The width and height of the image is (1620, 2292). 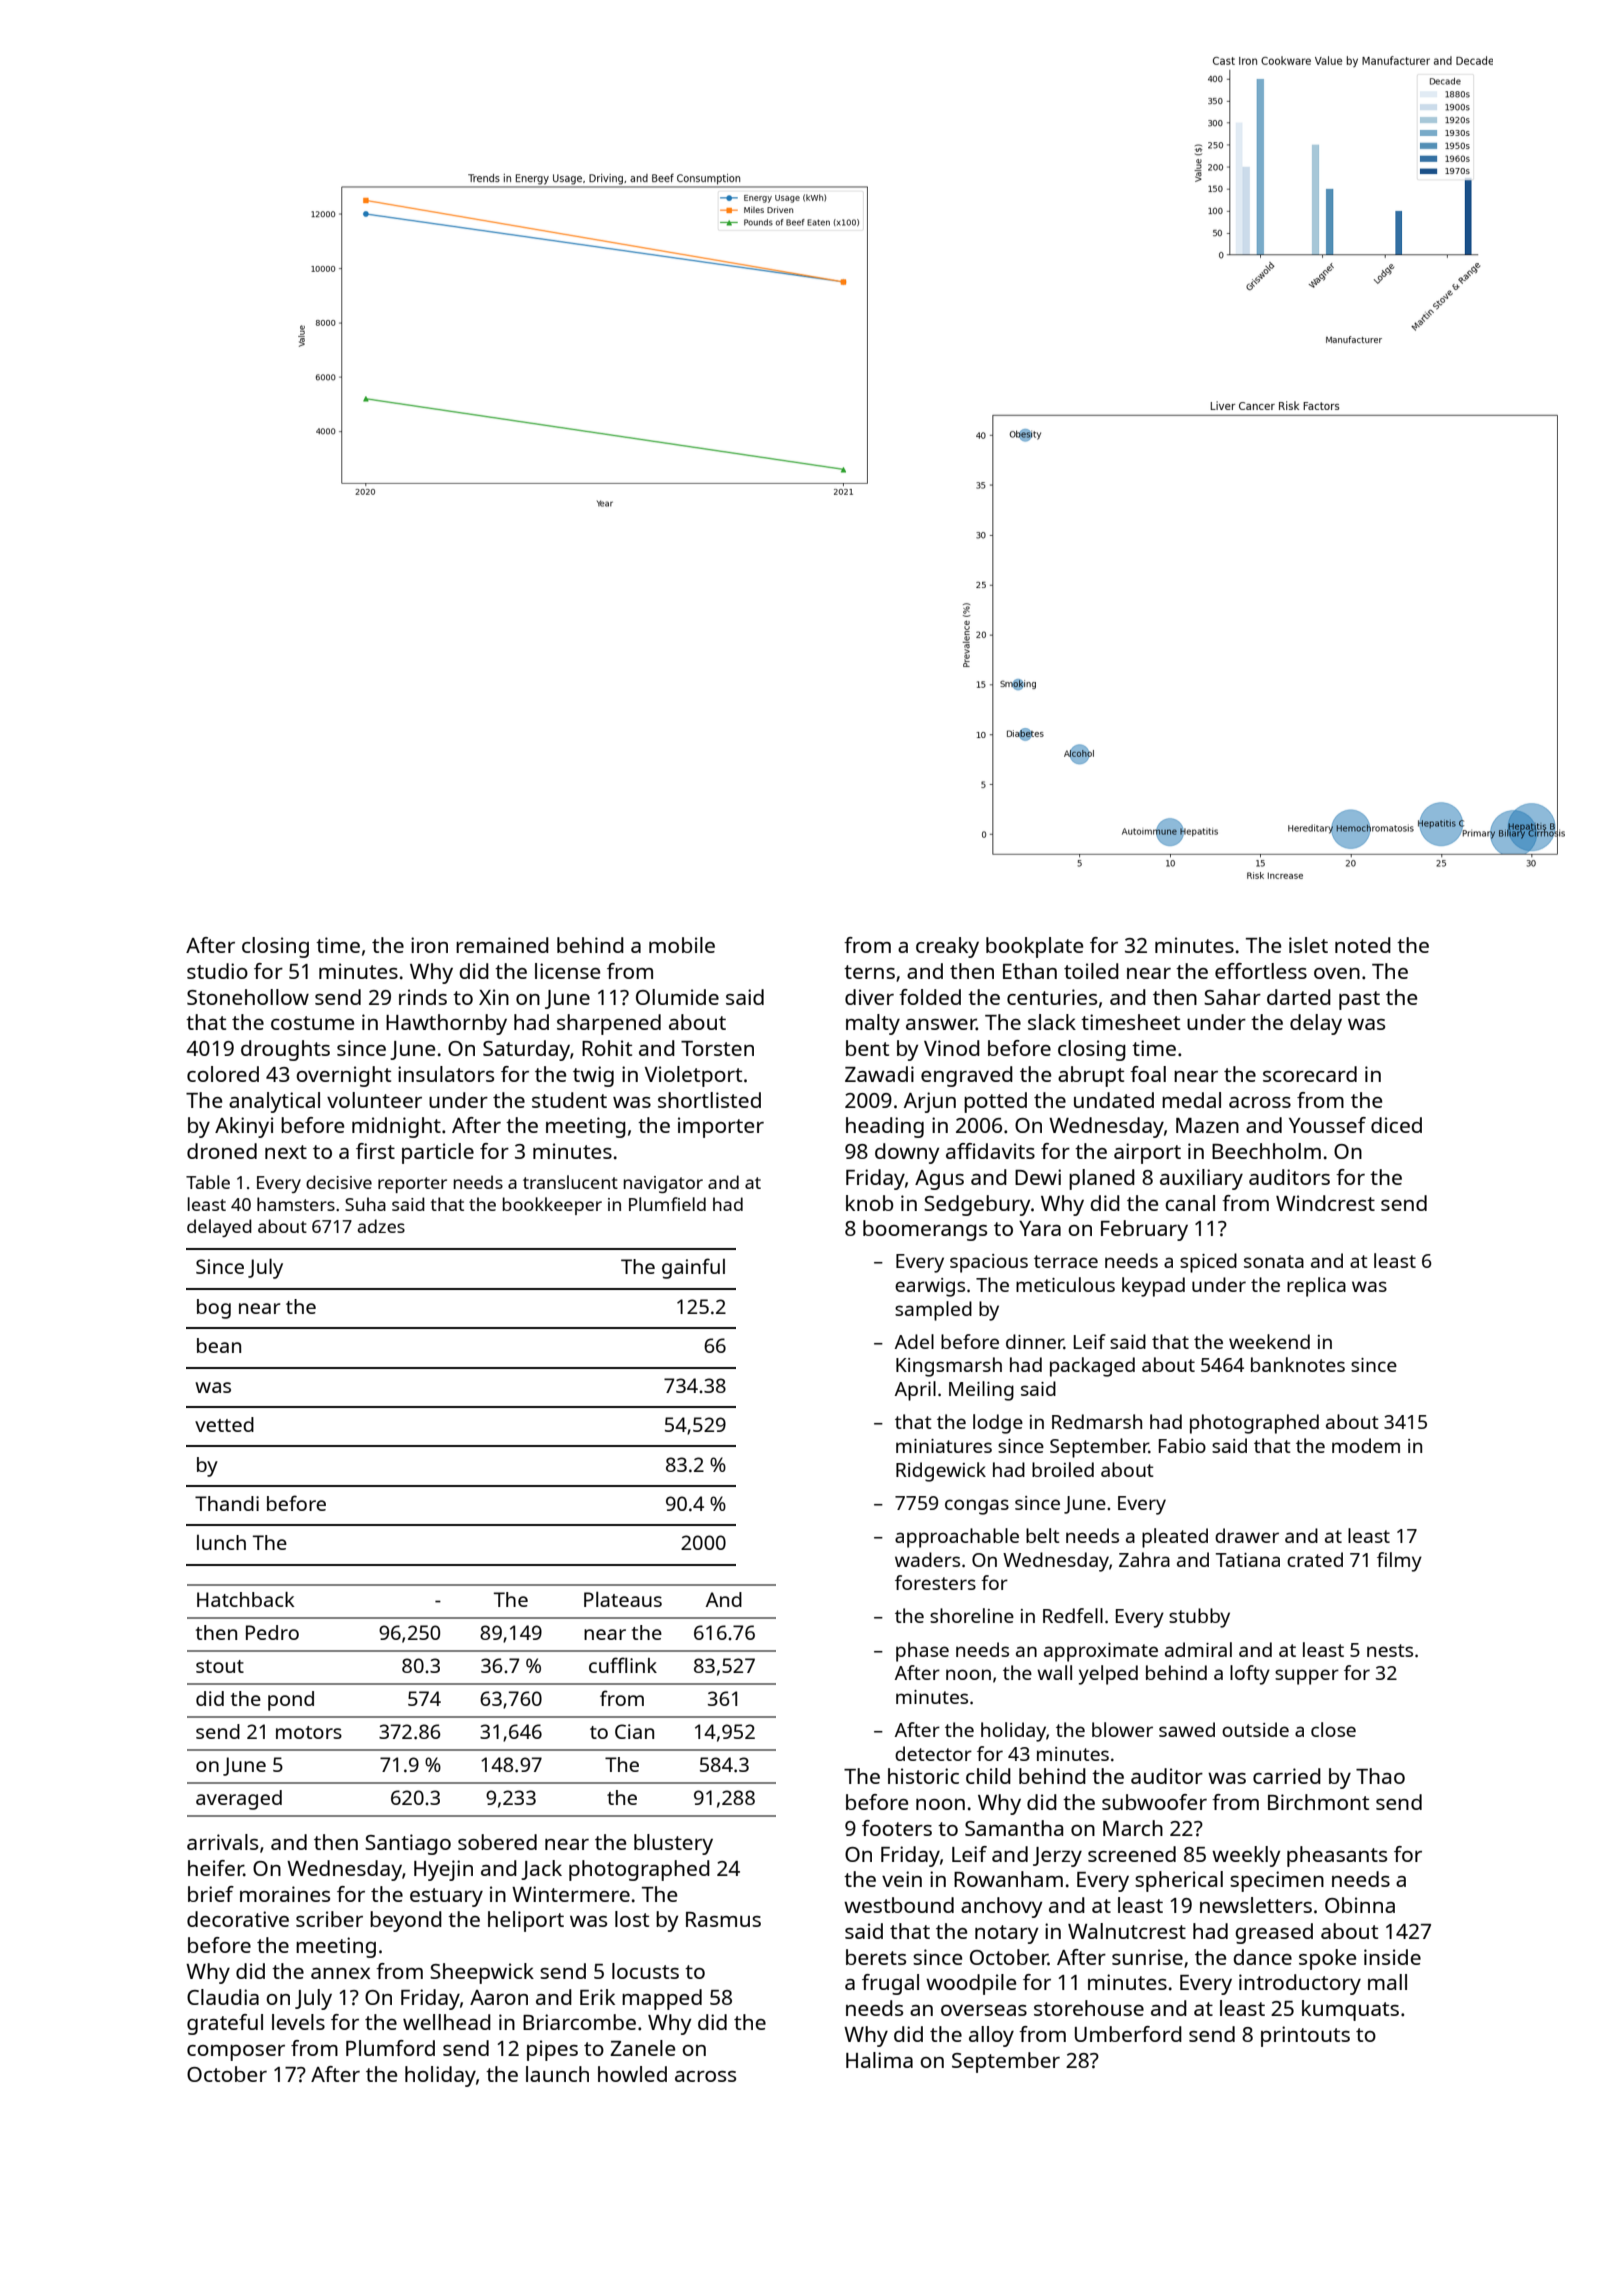 What do you see at coordinates (220, 1666) in the image?
I see `stout` at bounding box center [220, 1666].
